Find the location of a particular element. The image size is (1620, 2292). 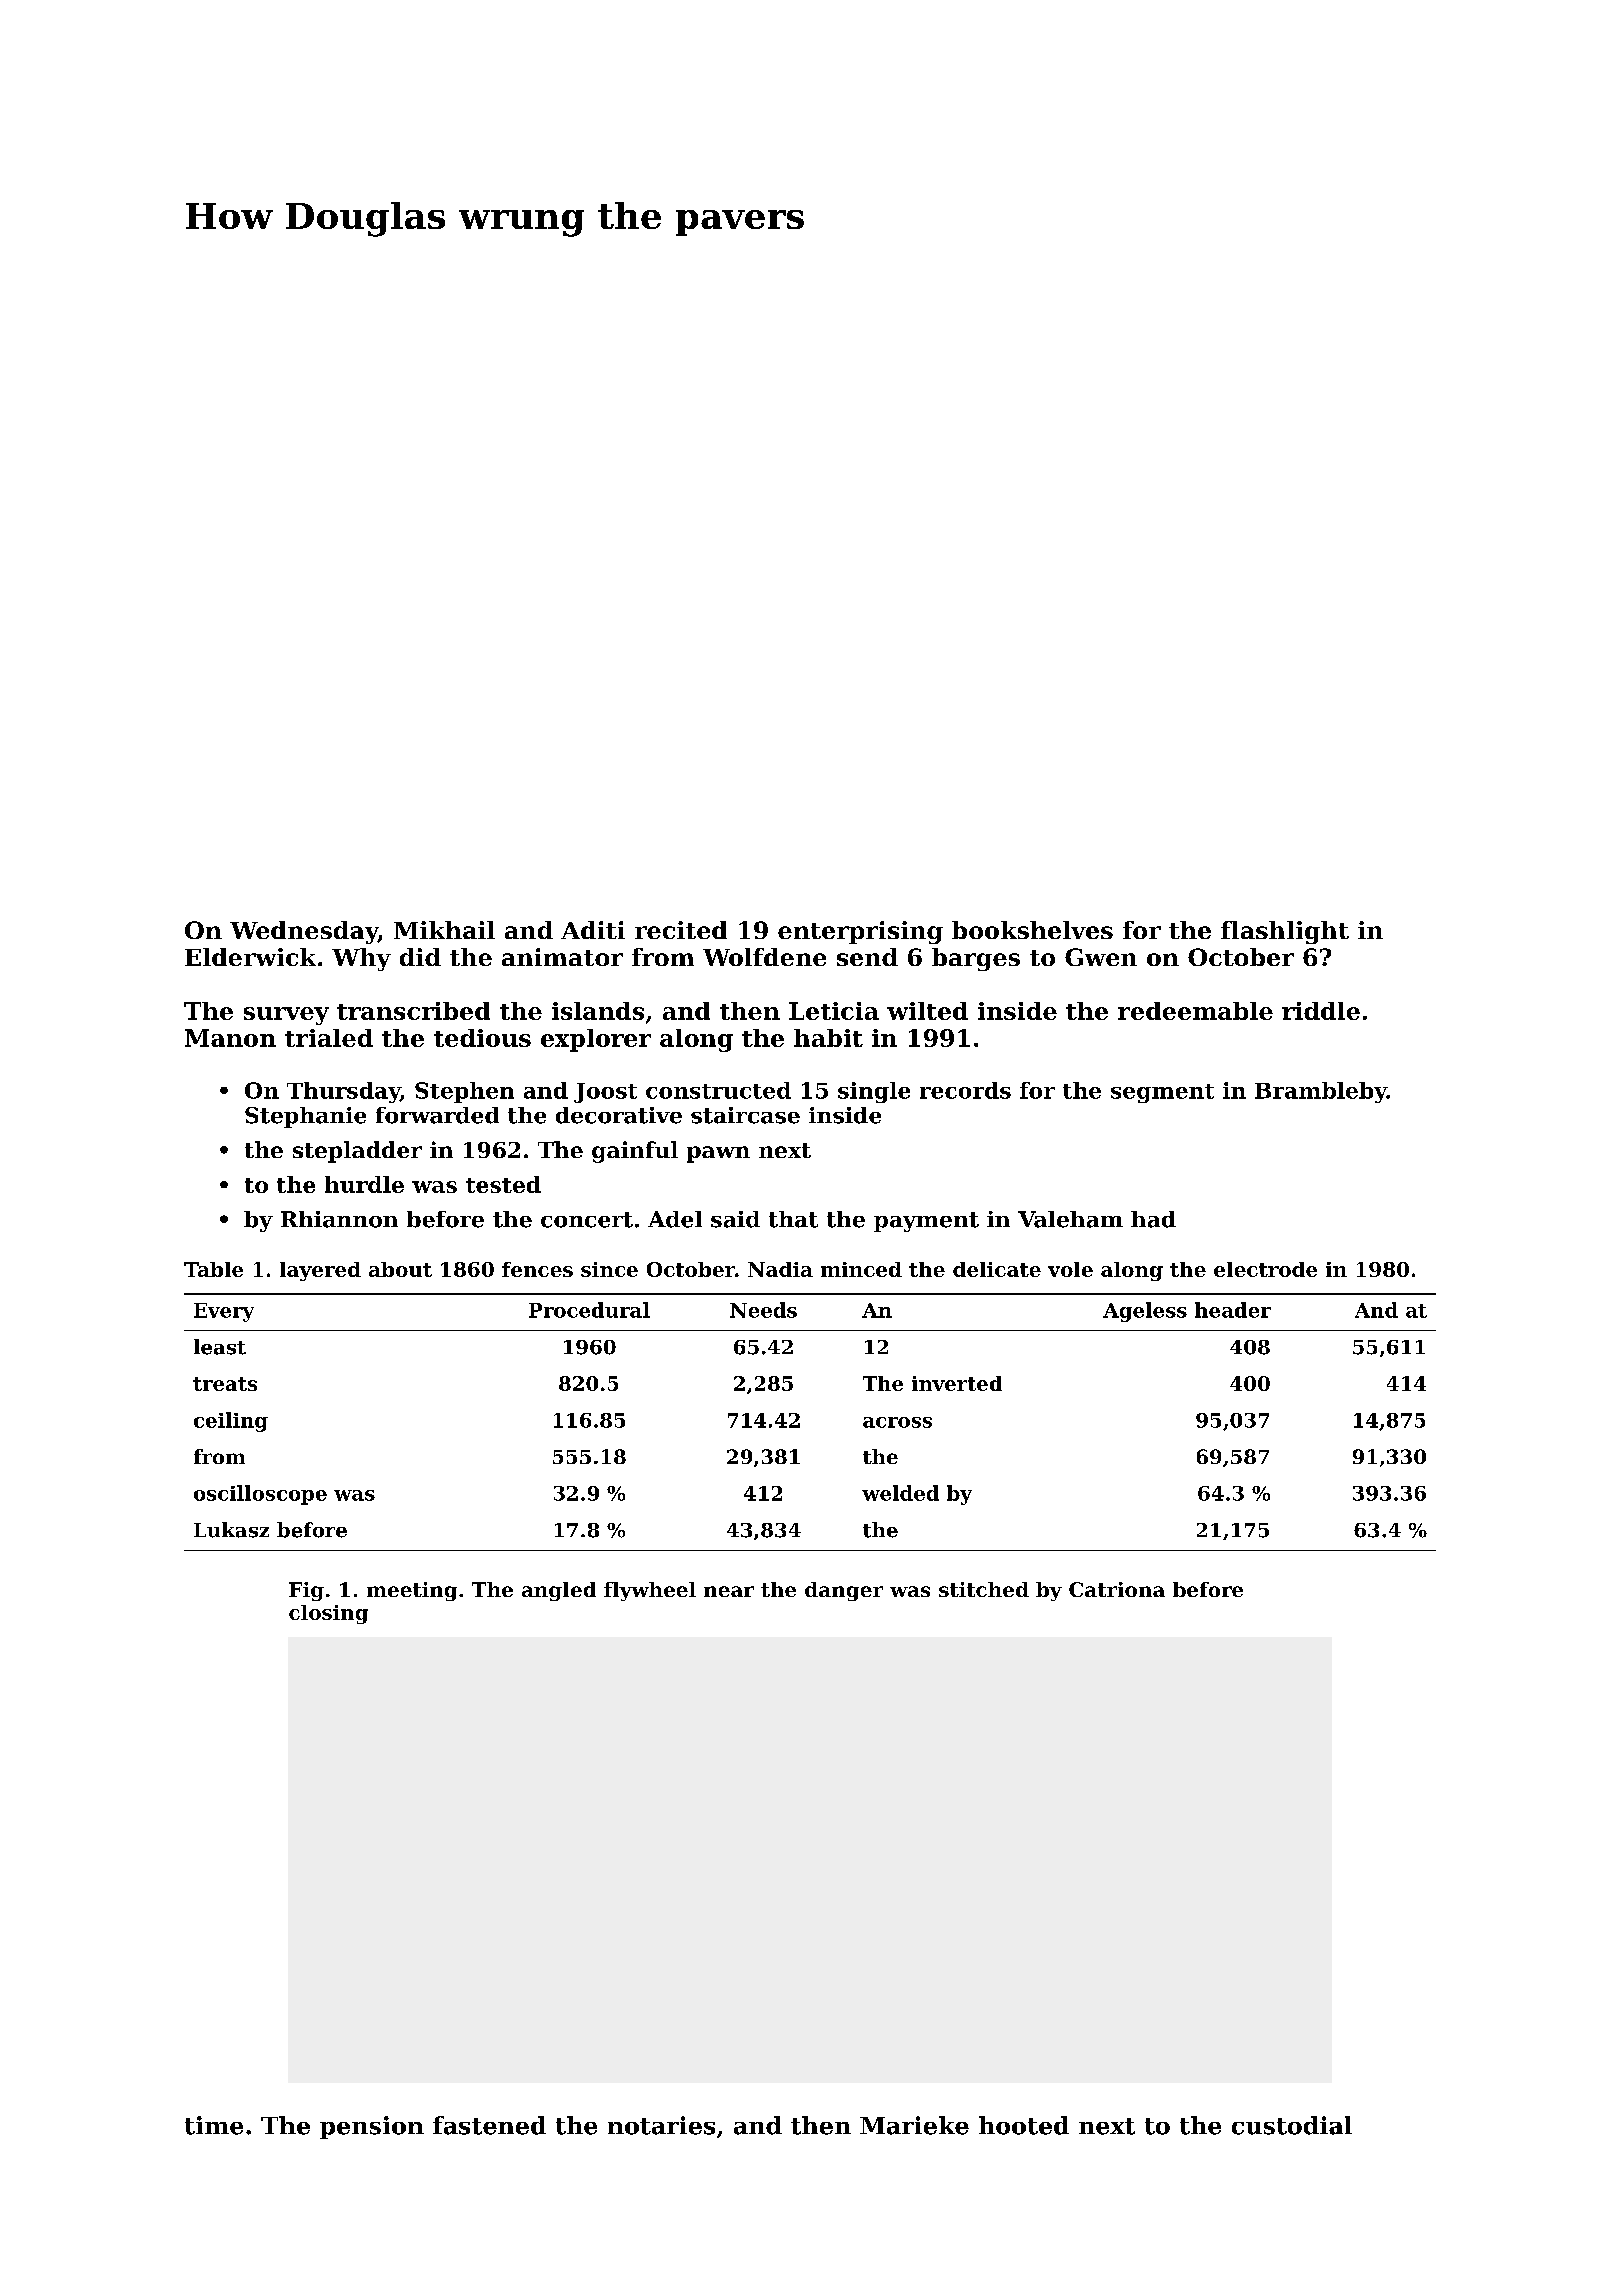

animator is located at coordinates (562, 957).
